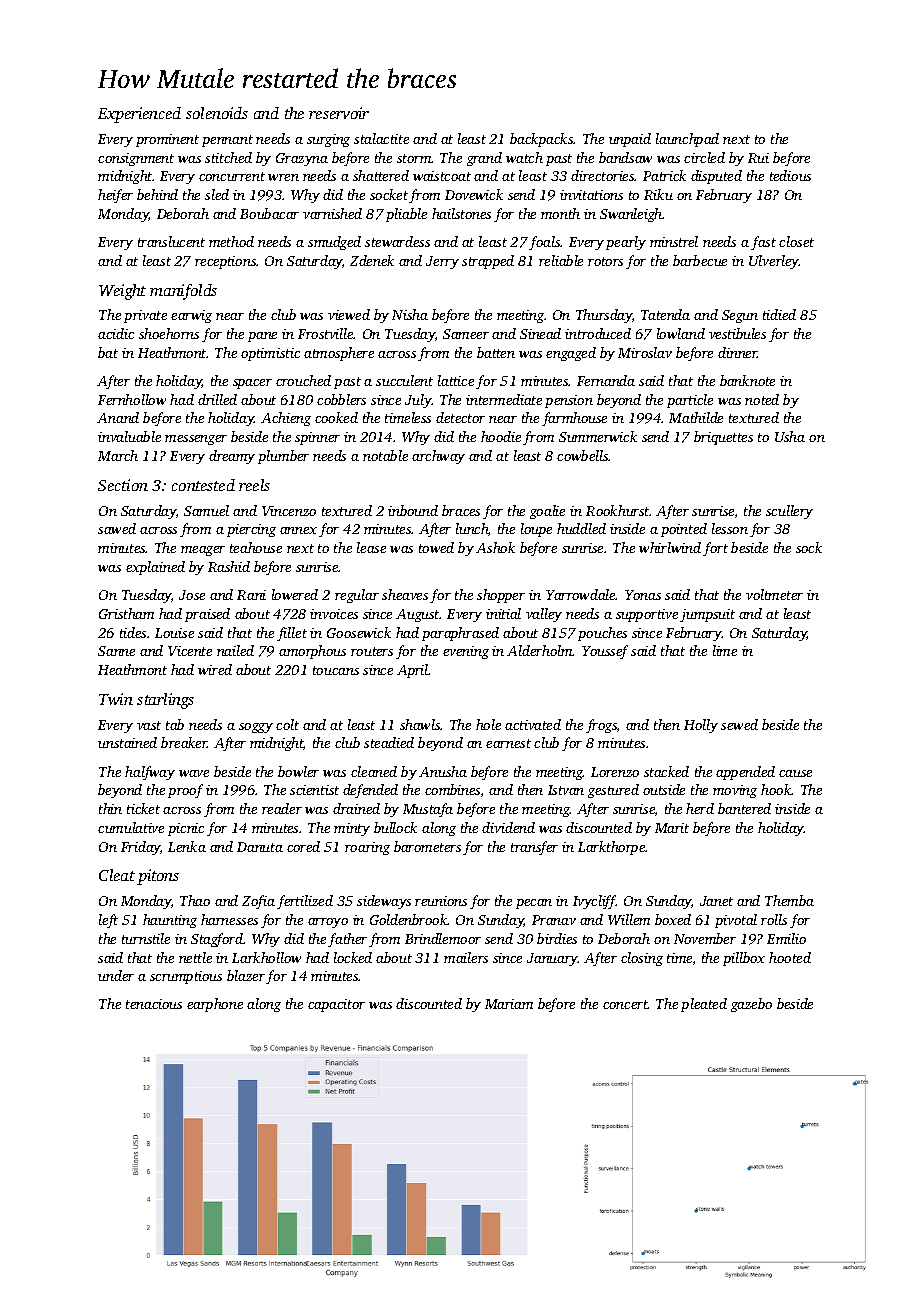  I want to click on tenacious, so click(154, 1004).
